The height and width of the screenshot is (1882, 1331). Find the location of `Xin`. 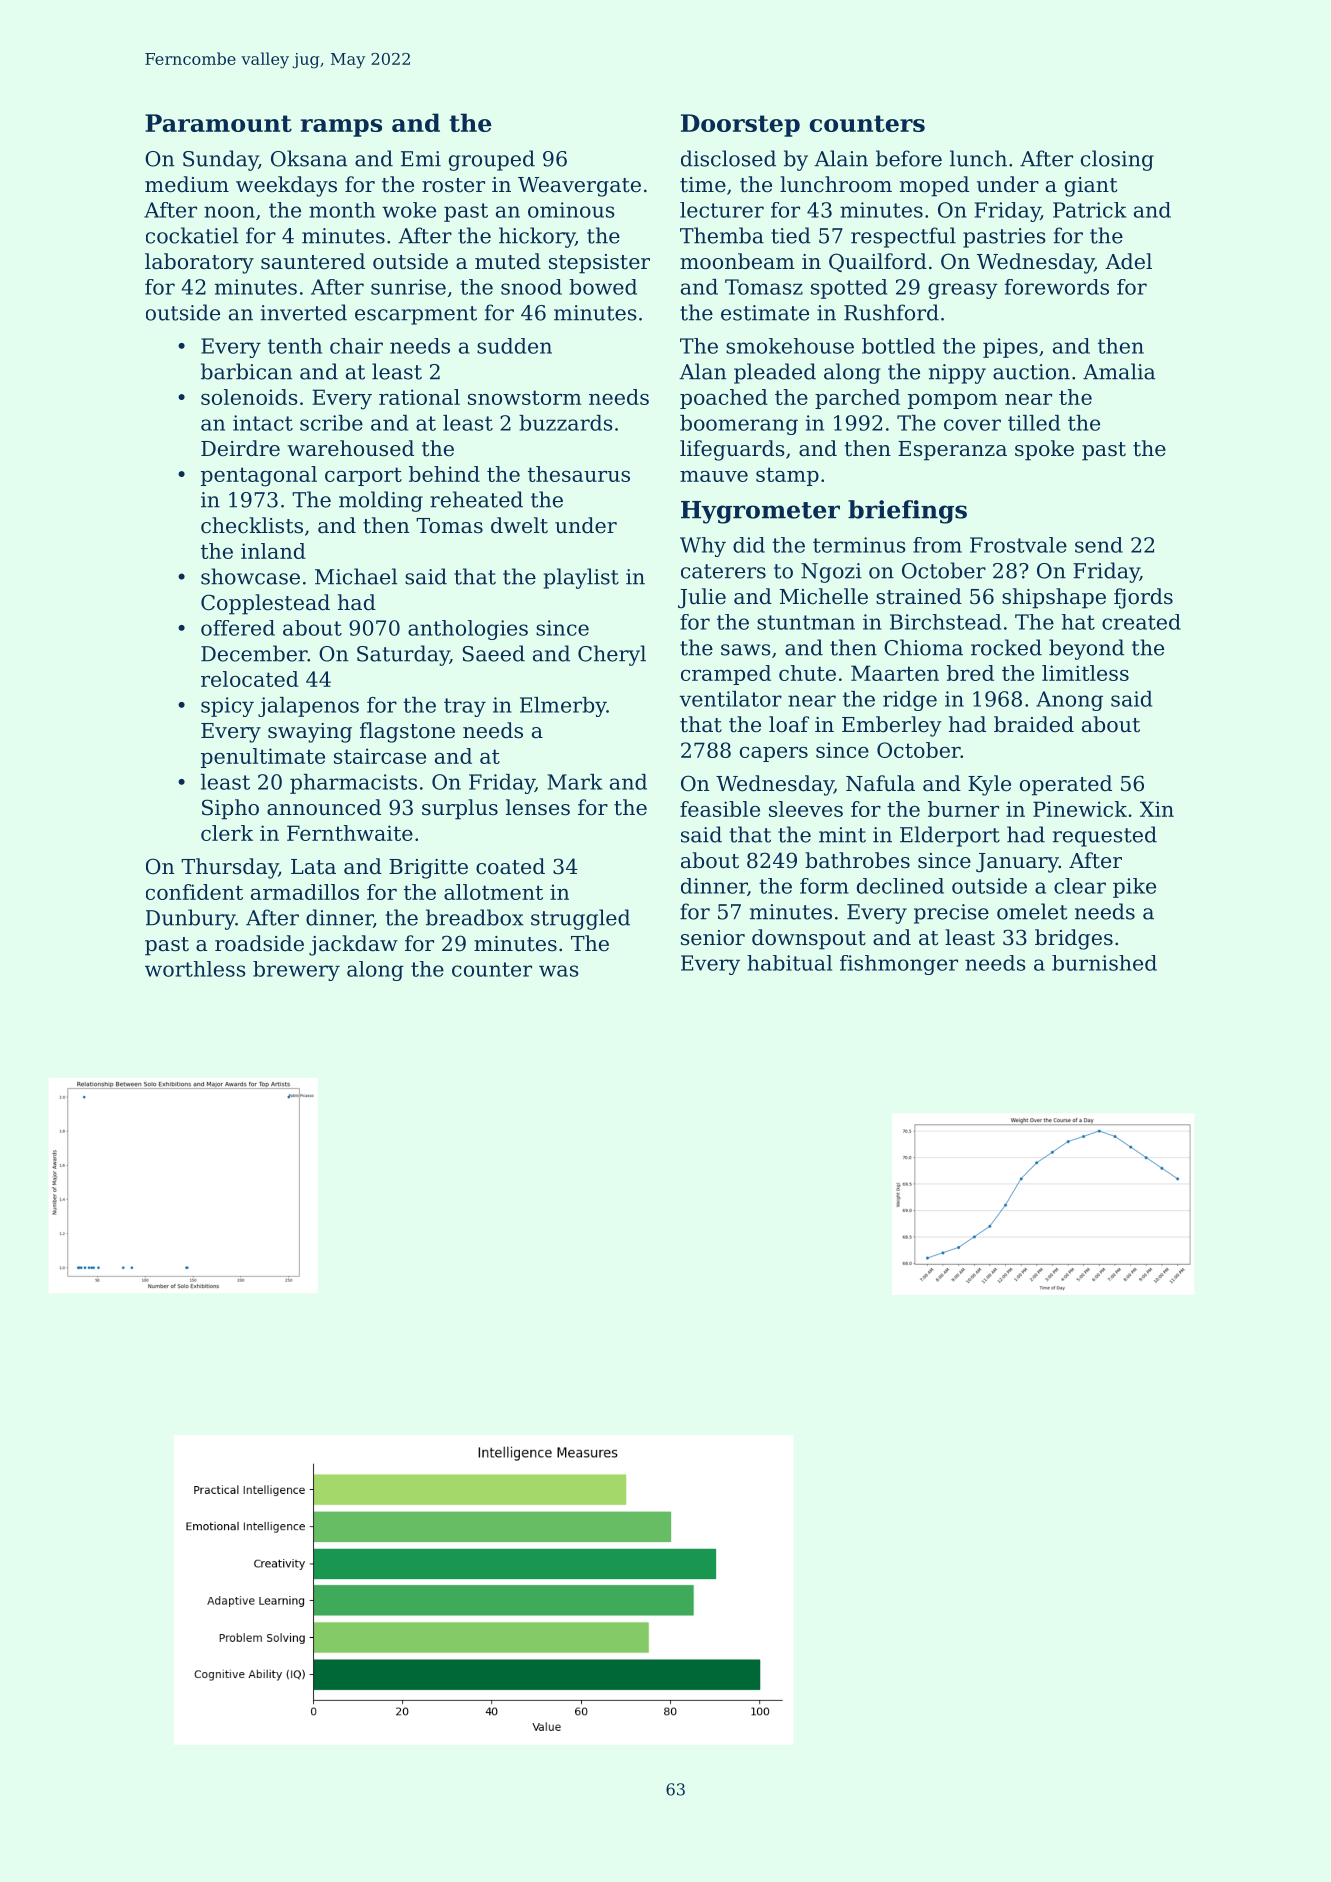

Xin is located at coordinates (1157, 809).
